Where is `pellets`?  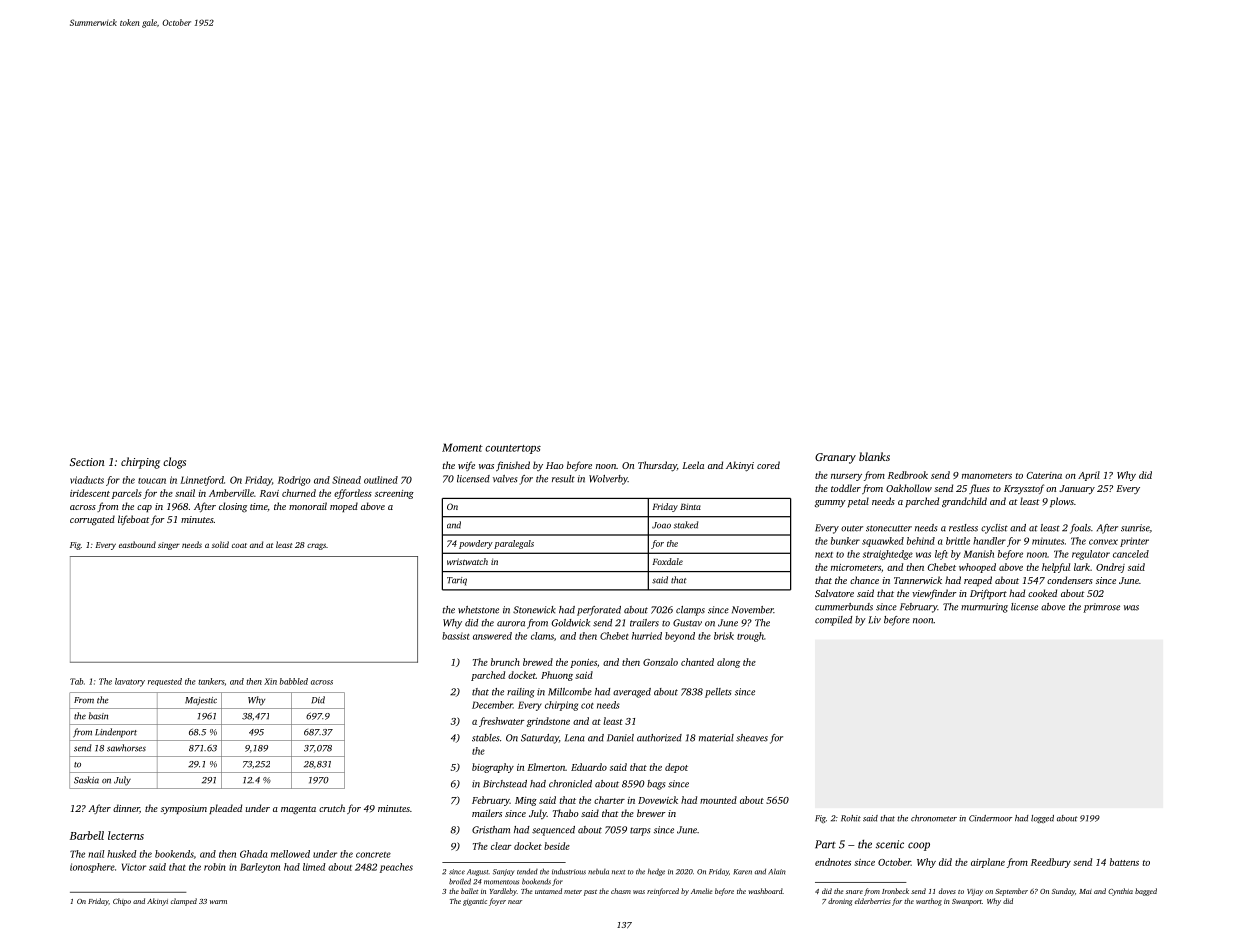
pellets is located at coordinates (718, 693).
